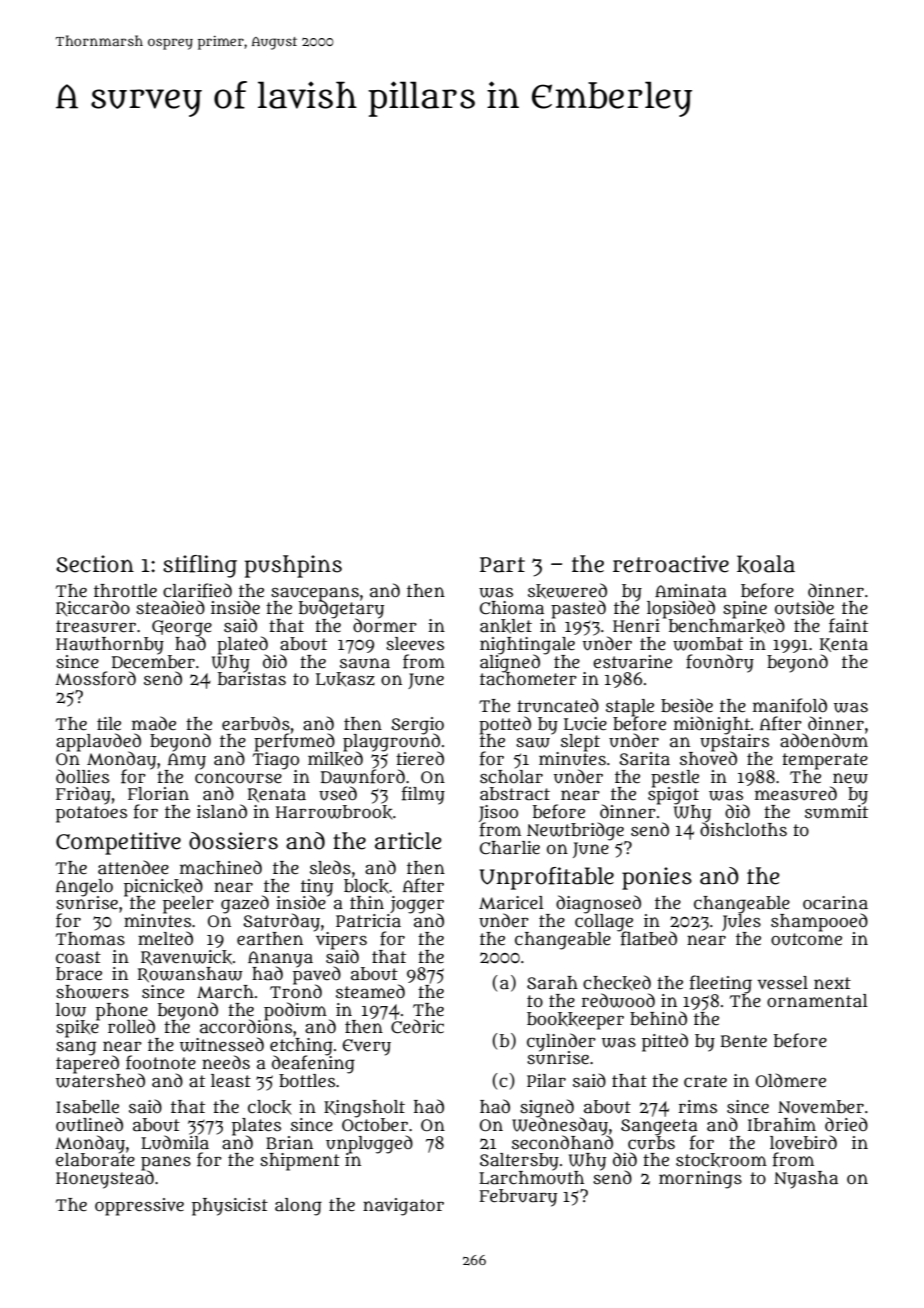 The width and height of the screenshot is (924, 1308). Describe the element at coordinates (741, 922) in the screenshot. I see `Jules` at that location.
